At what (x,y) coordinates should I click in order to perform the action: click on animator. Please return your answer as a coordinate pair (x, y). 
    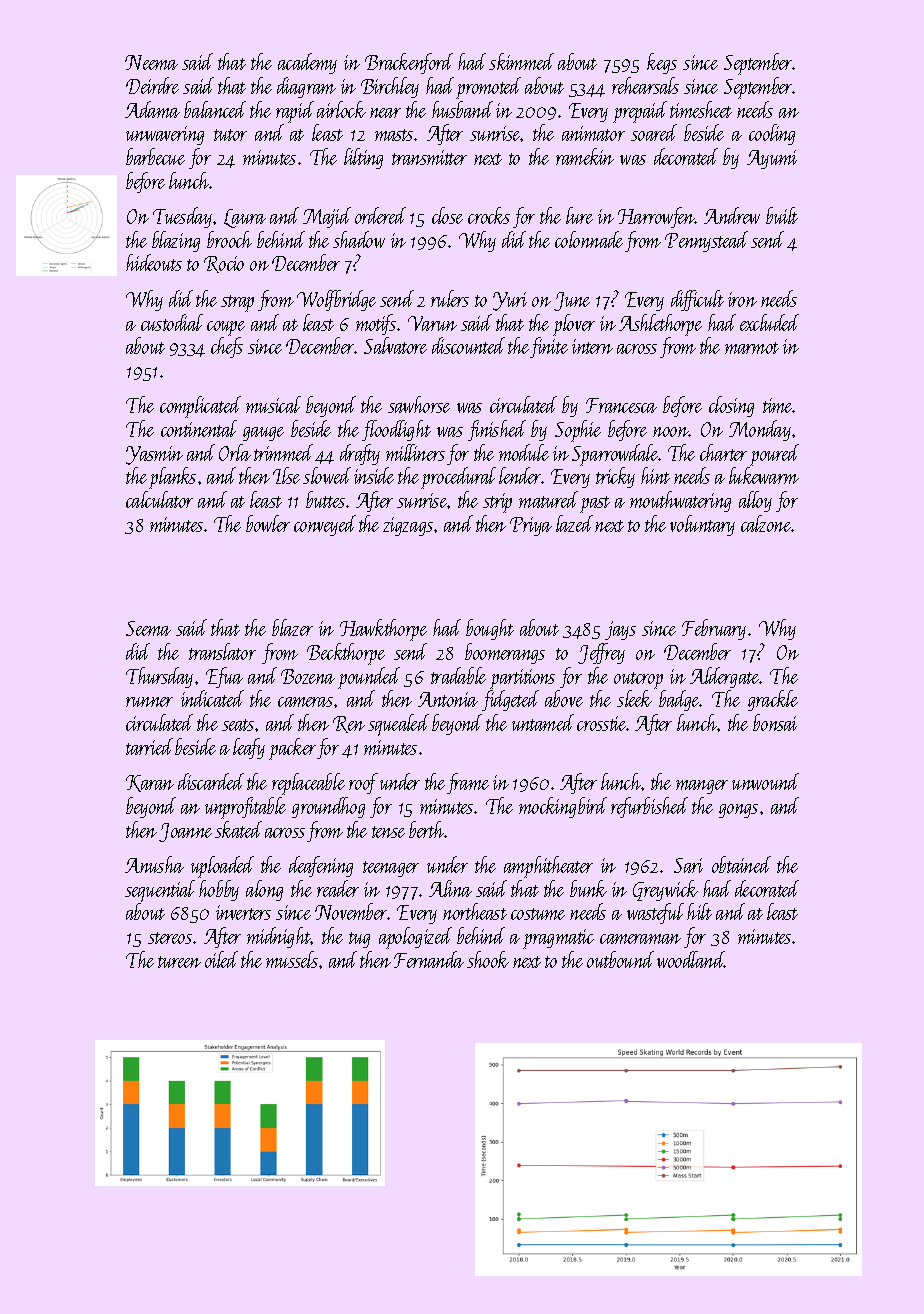
    Looking at the image, I should click on (593, 133).
